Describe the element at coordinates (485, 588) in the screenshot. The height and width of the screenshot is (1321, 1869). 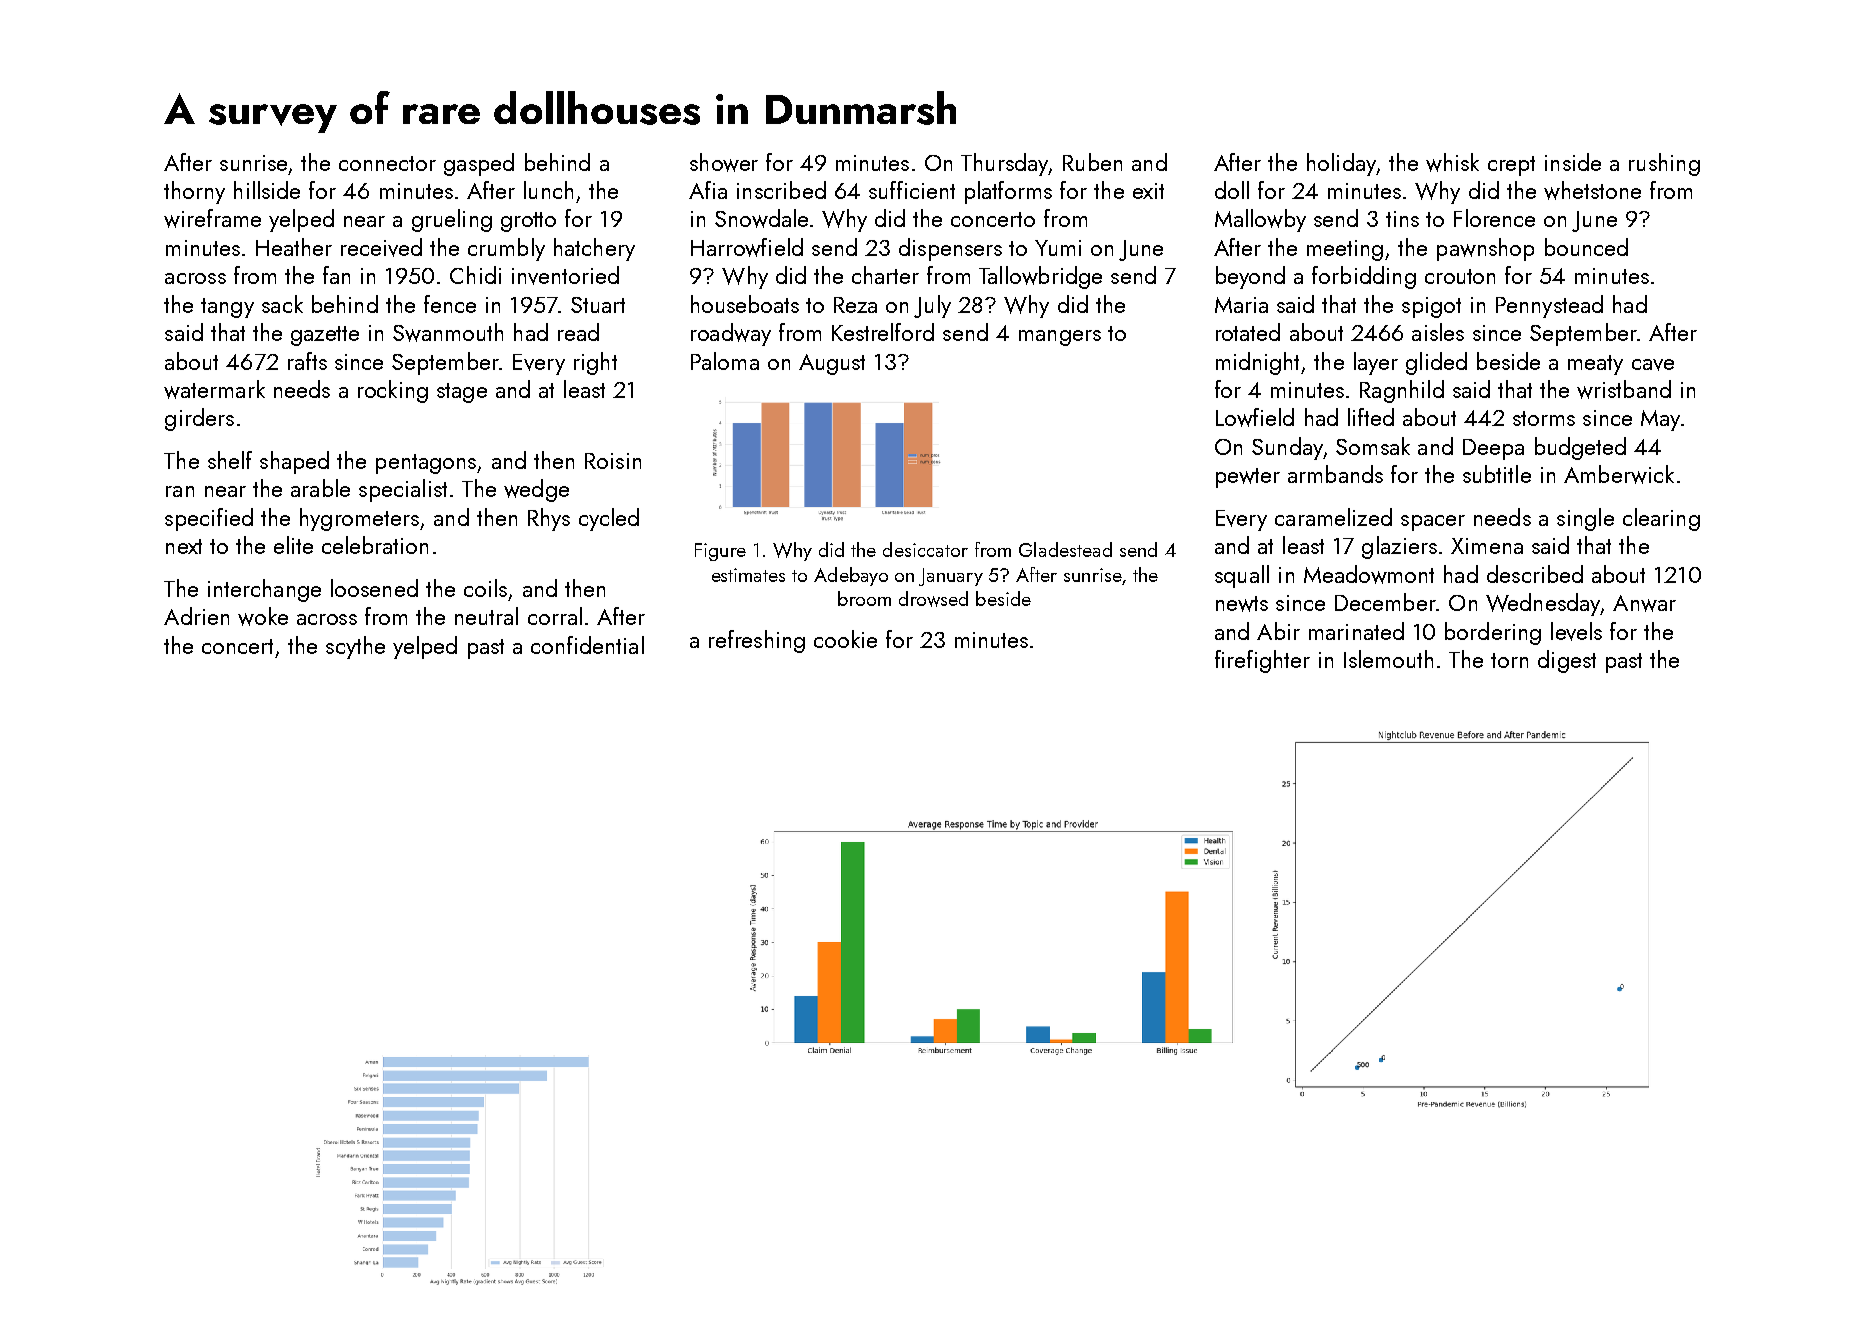
I see `coils` at that location.
